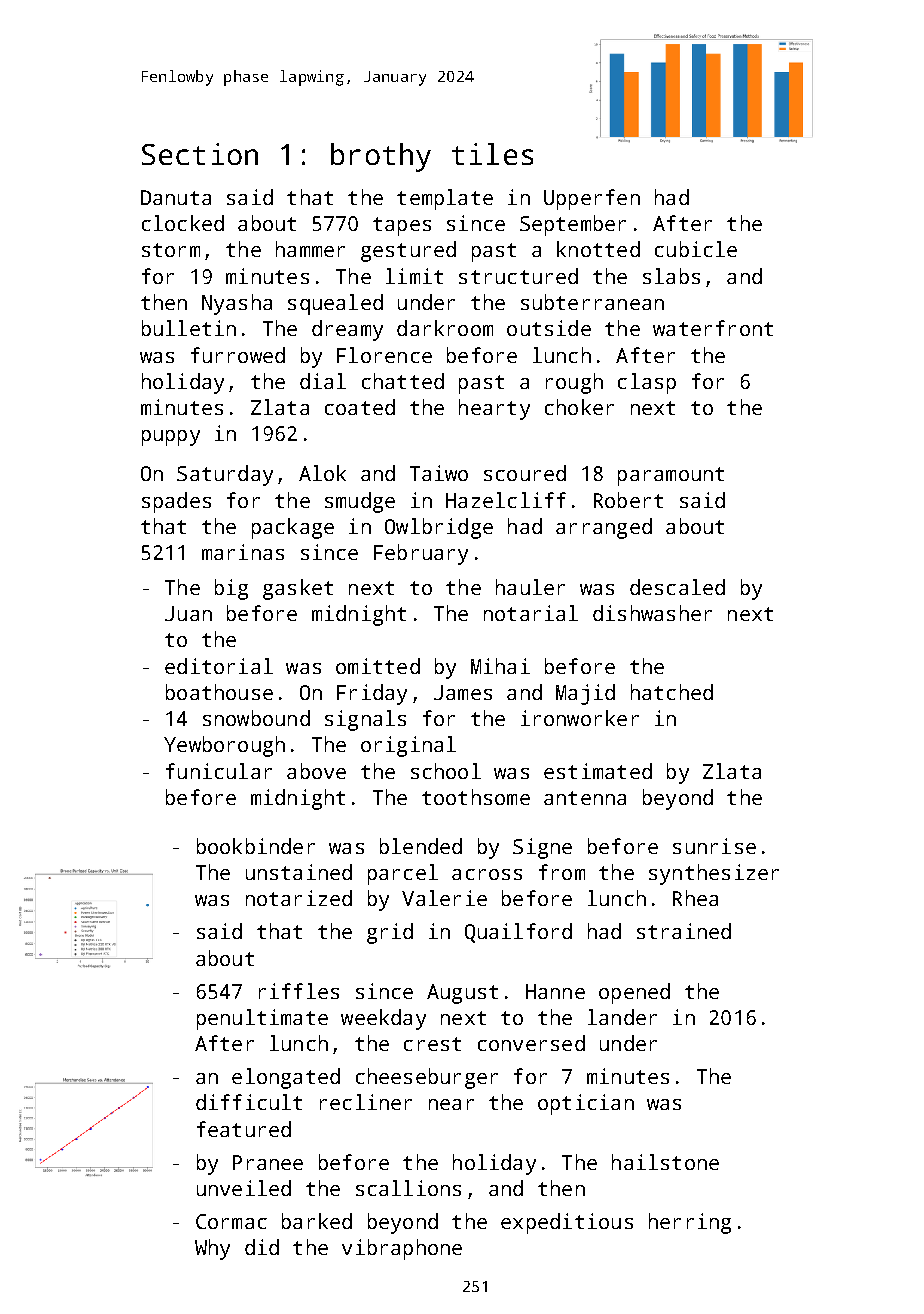 The width and height of the page is (924, 1314). What do you see at coordinates (492, 154) in the page?
I see `tiles` at bounding box center [492, 154].
